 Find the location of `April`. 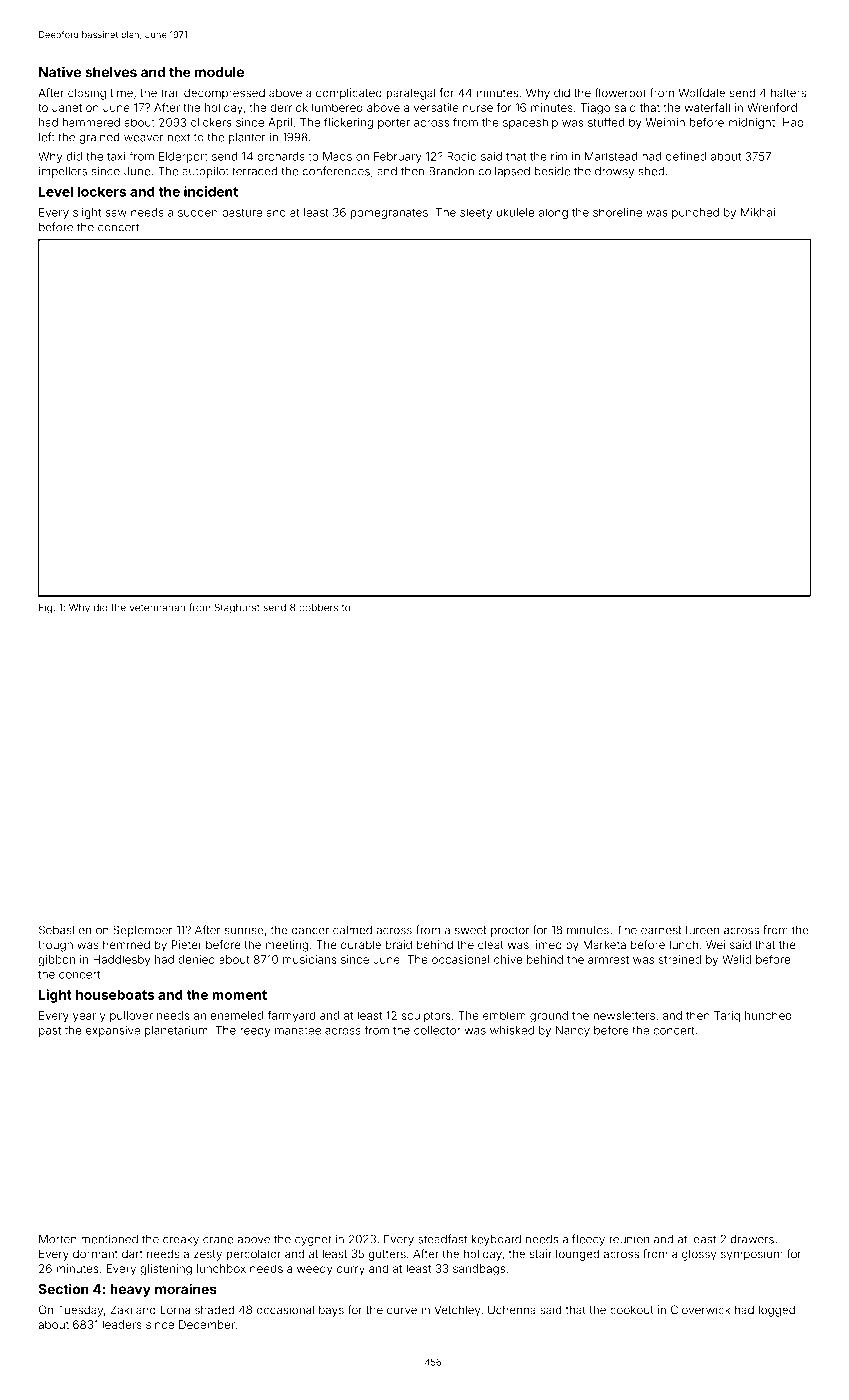

April is located at coordinates (280, 123).
